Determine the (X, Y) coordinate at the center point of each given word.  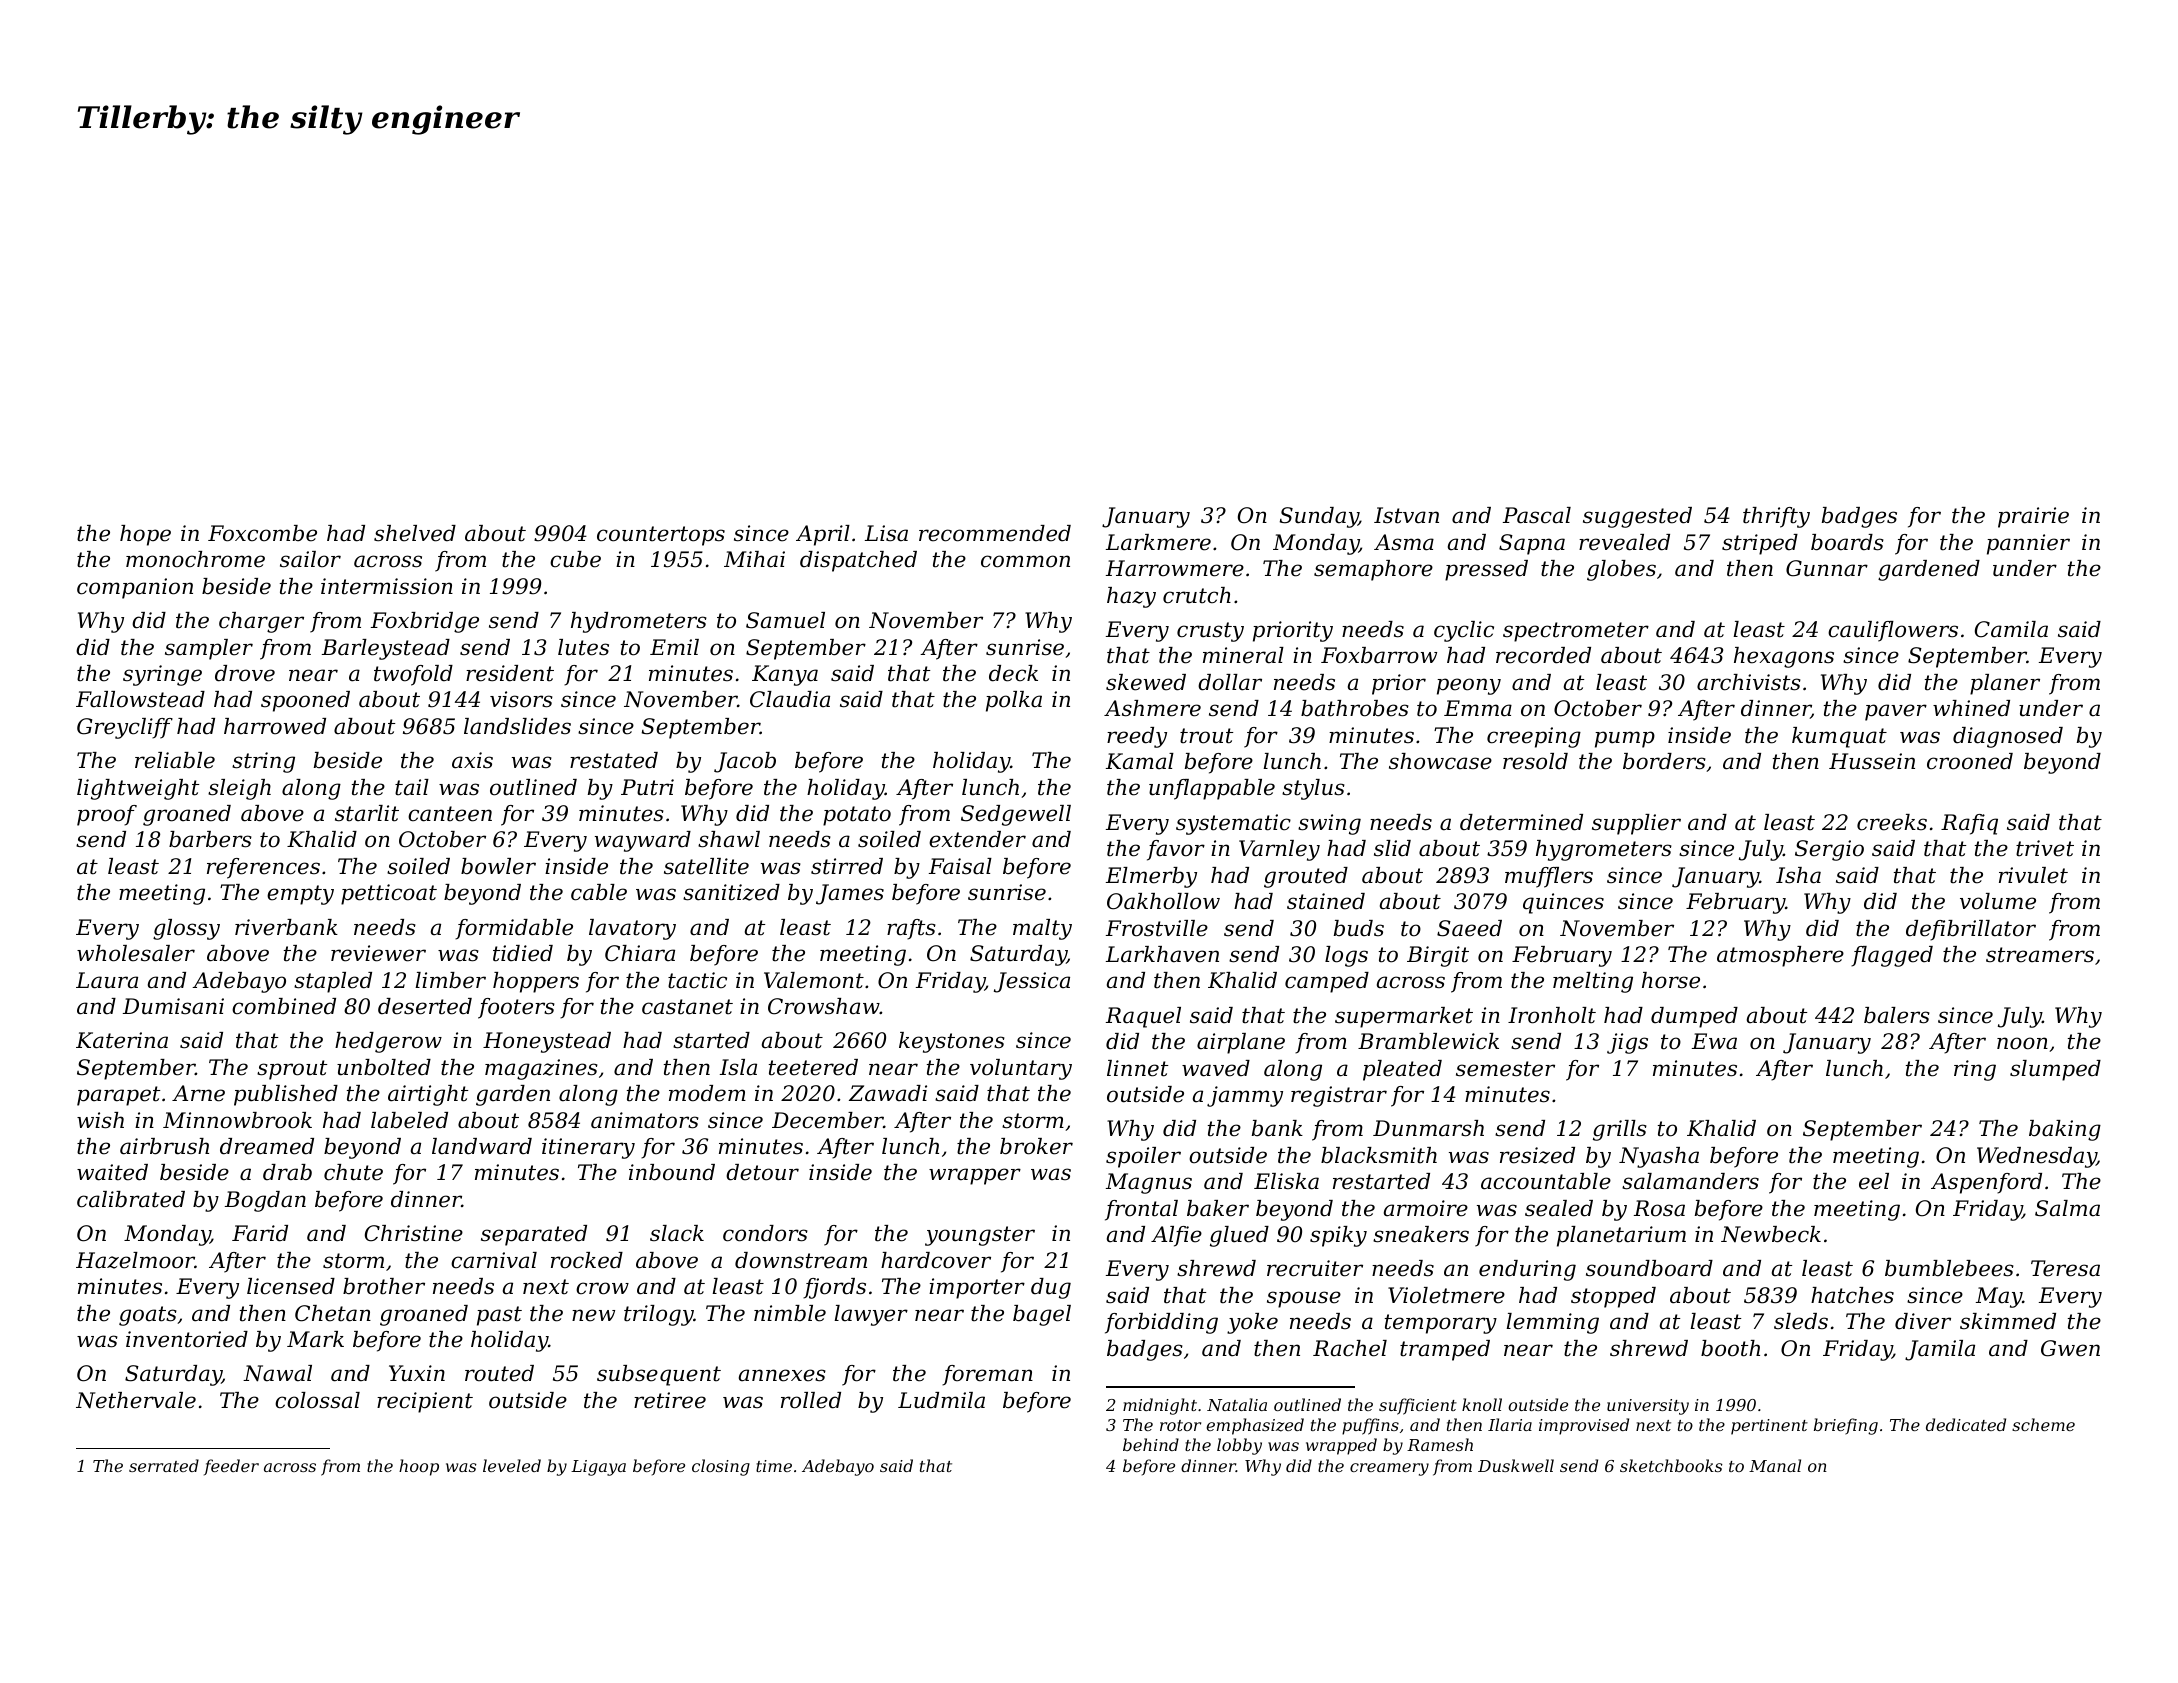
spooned (305, 701)
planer (2005, 684)
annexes (782, 1375)
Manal (1775, 1465)
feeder (231, 1467)
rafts (911, 929)
